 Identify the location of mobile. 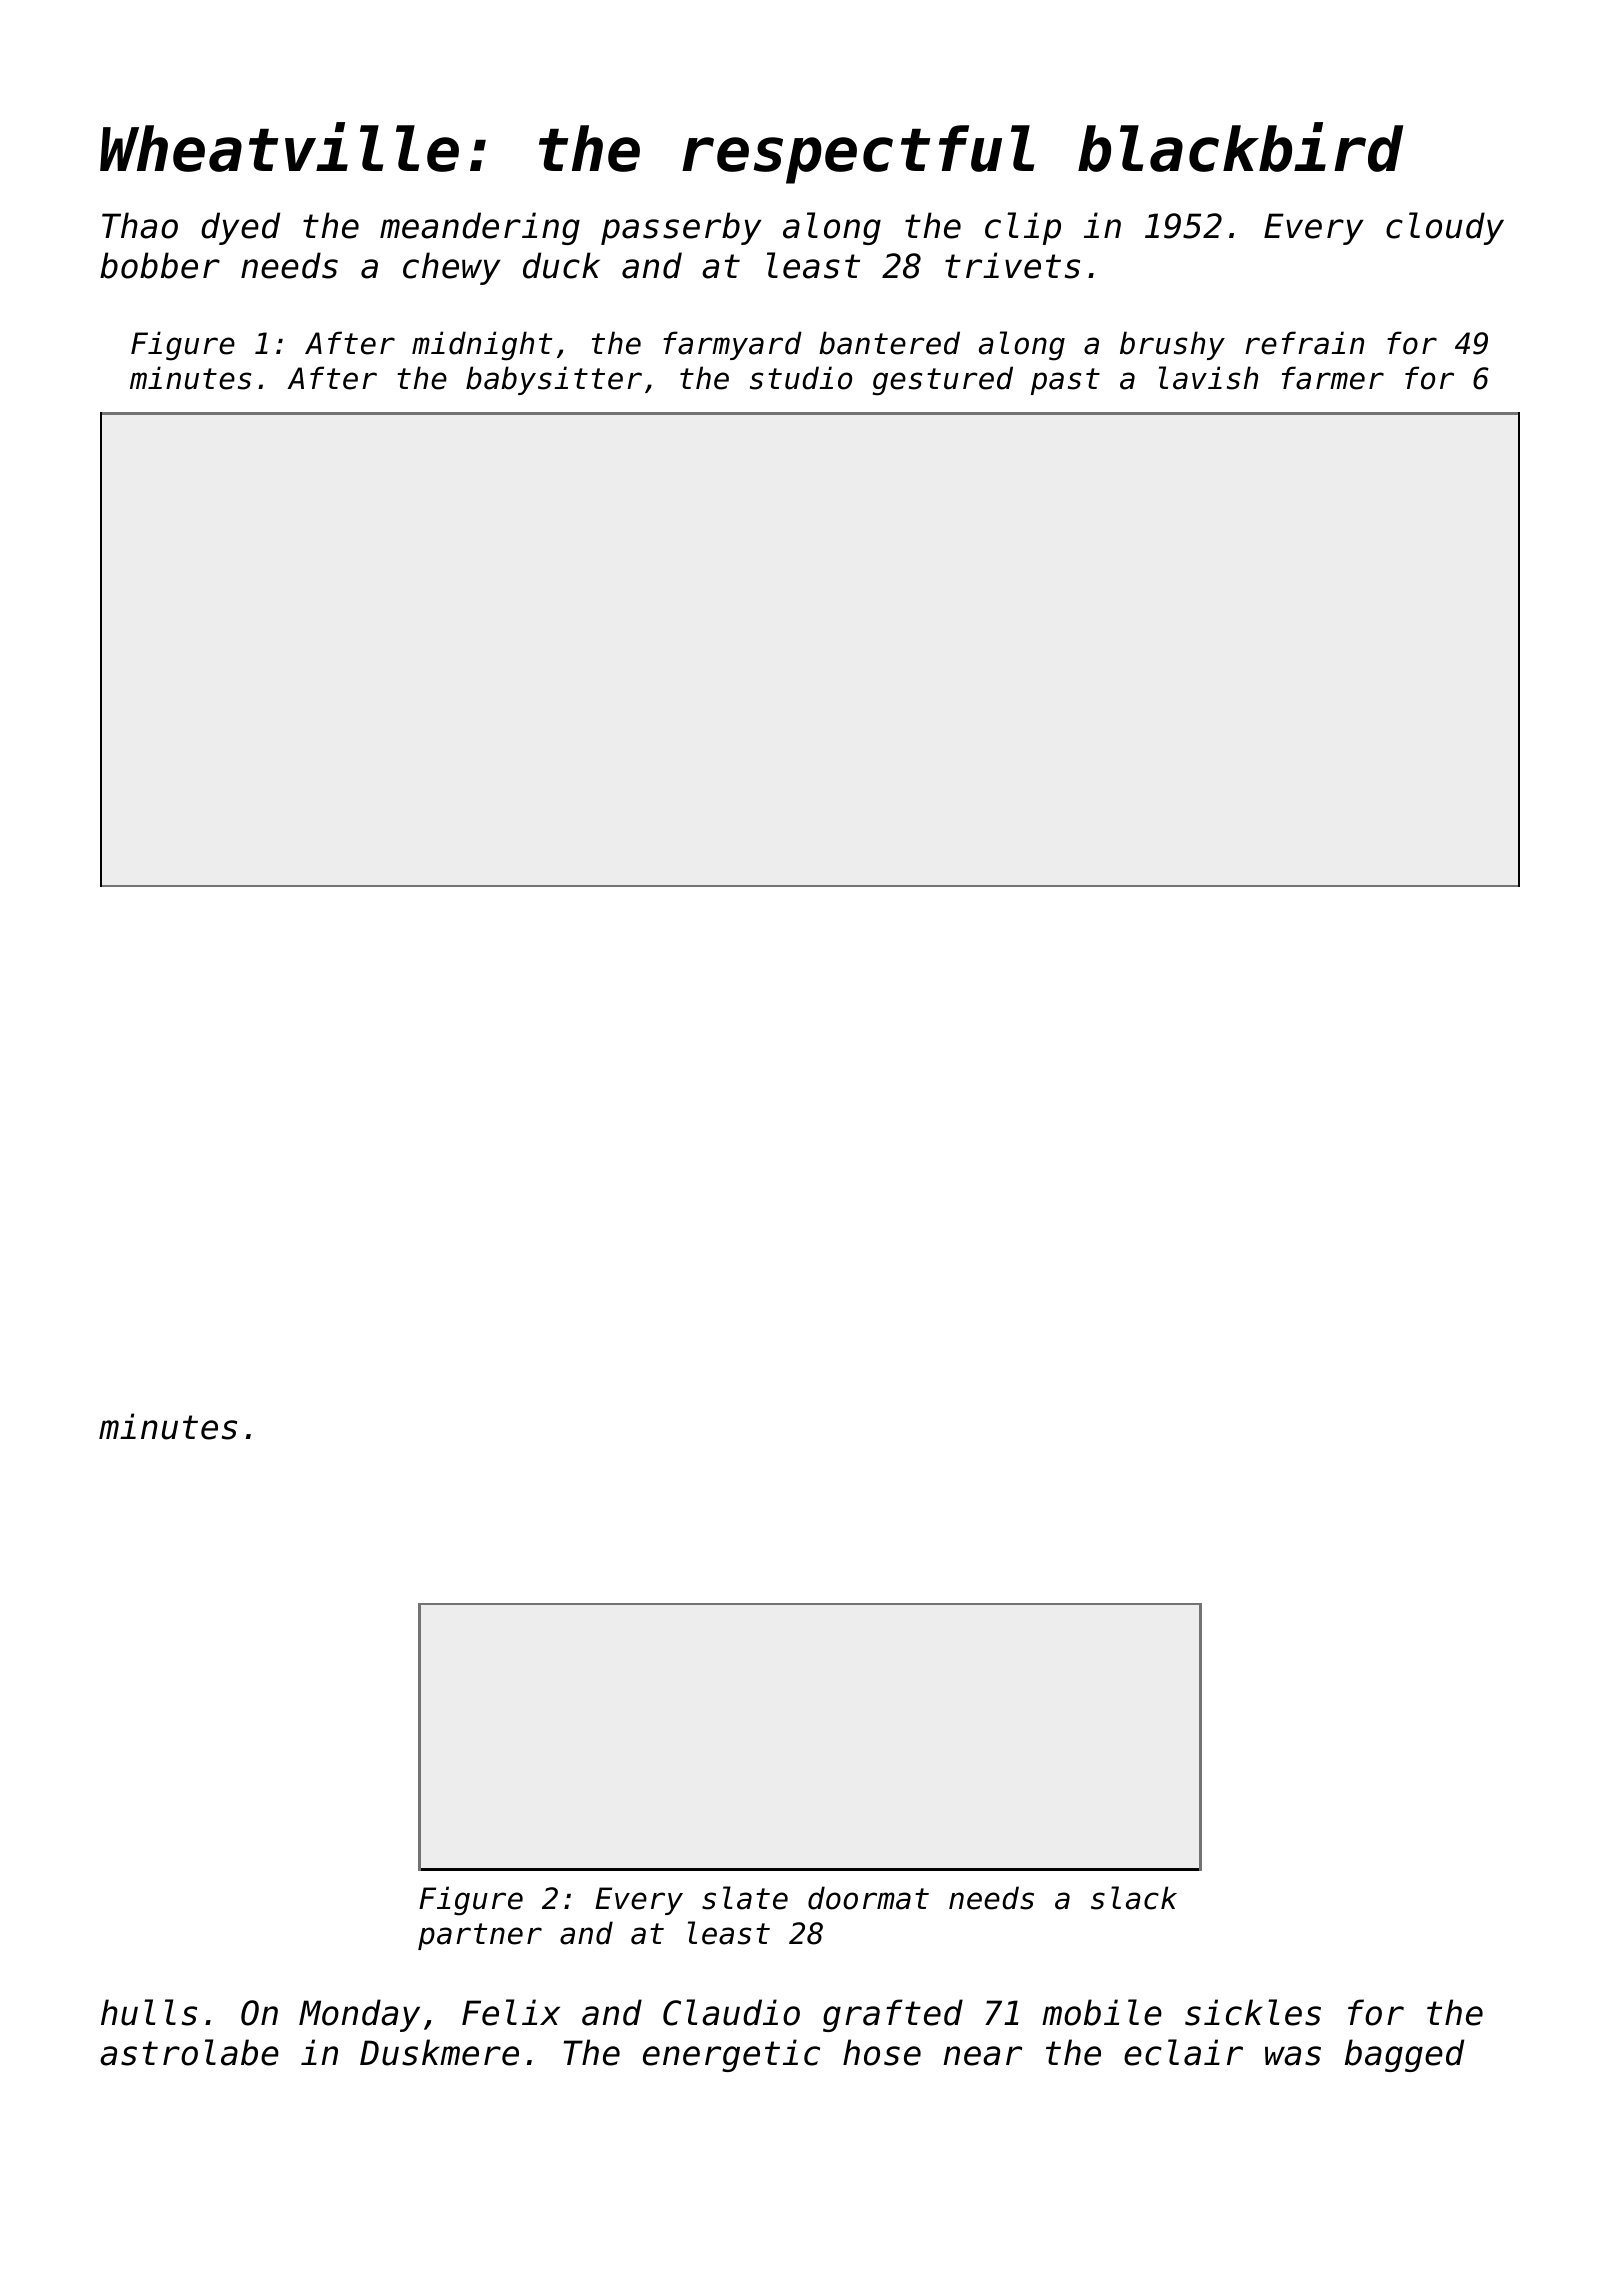
(1102, 2012).
